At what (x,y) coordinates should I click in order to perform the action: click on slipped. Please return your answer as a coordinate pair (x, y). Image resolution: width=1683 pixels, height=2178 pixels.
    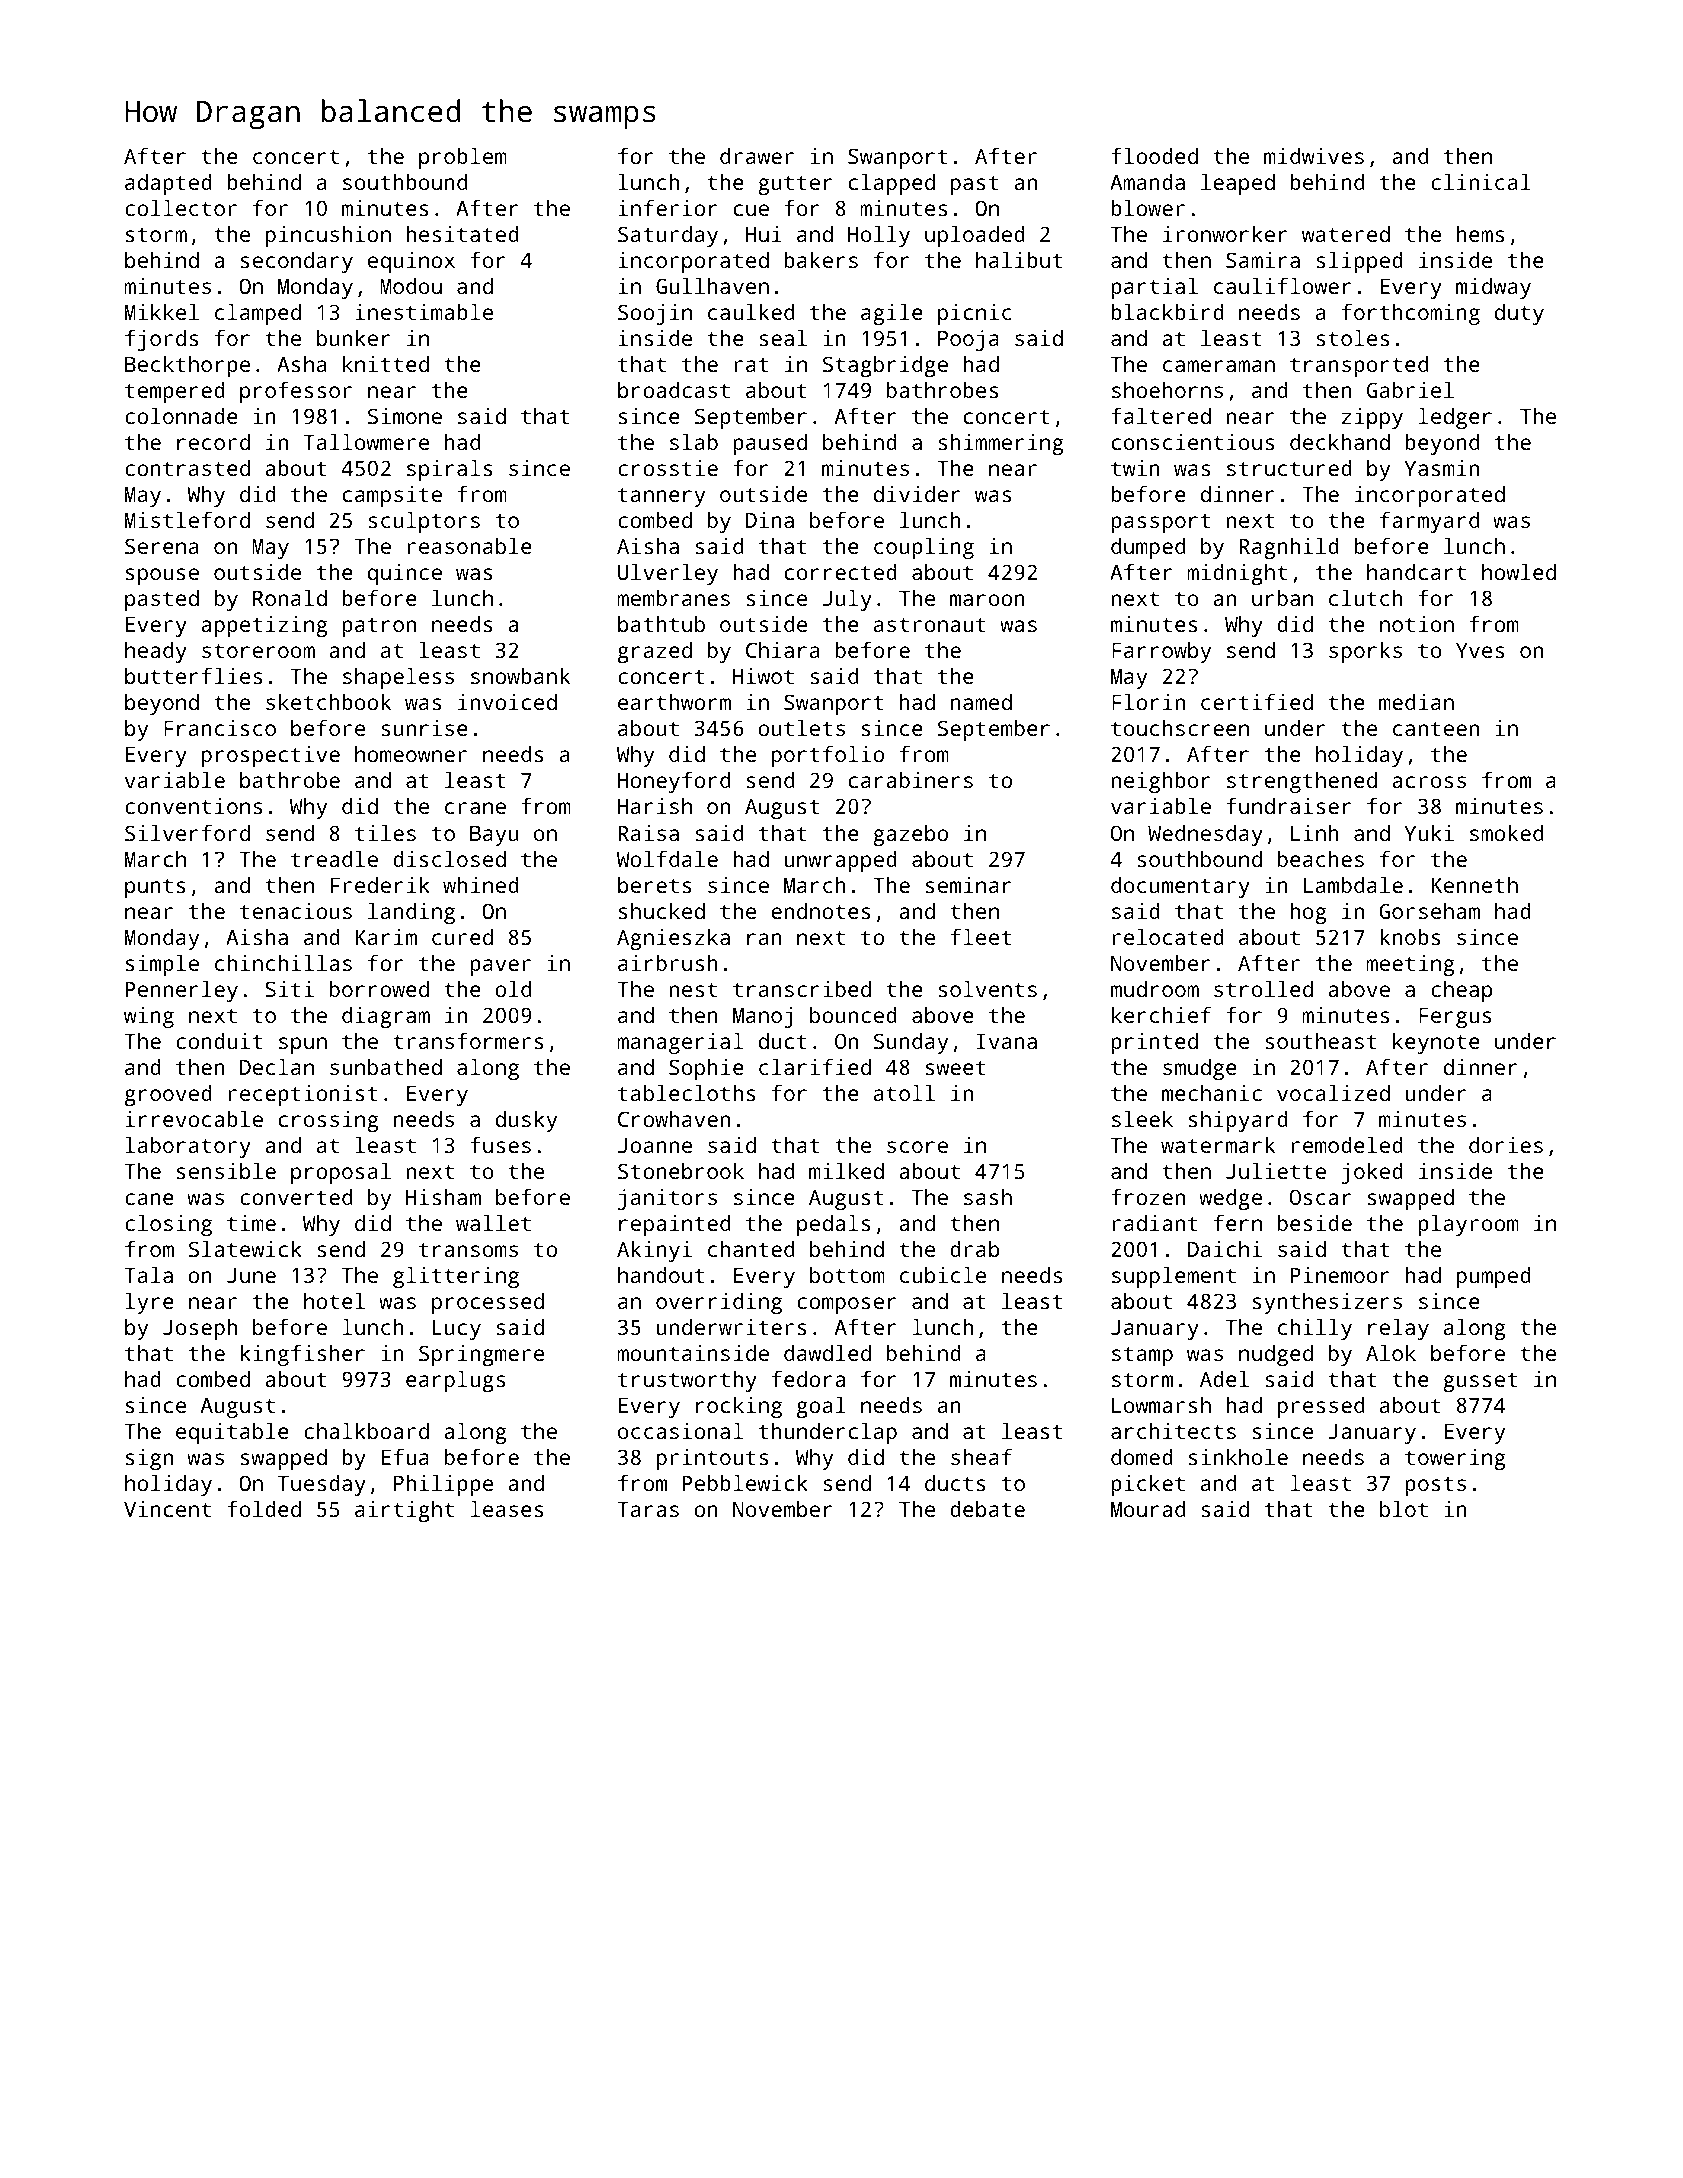
    Looking at the image, I should click on (1359, 262).
